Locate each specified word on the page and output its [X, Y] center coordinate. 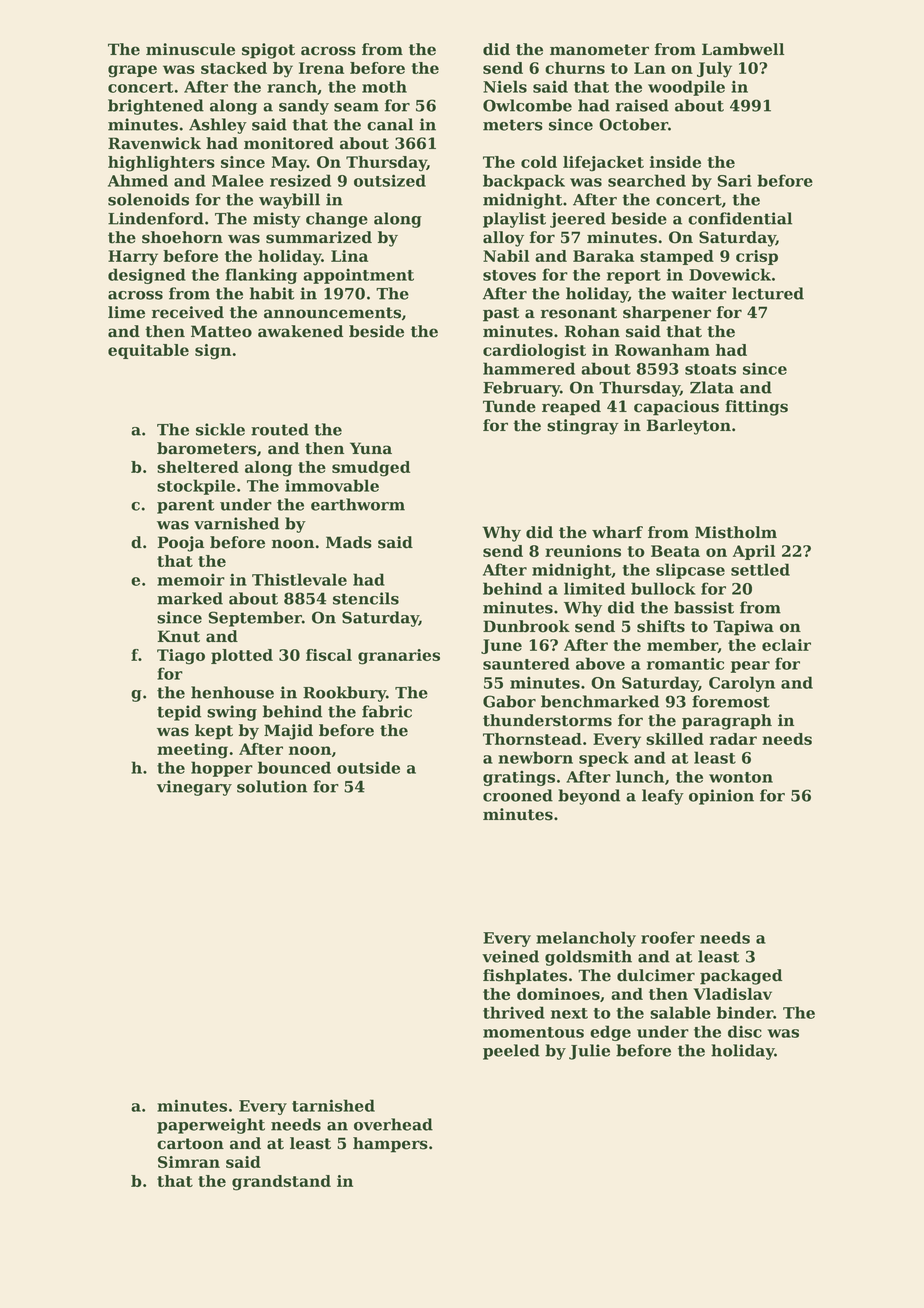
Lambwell [743, 49]
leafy [663, 797]
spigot [268, 51]
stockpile [196, 487]
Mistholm [736, 532]
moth [384, 86]
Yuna [371, 448]
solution [272, 786]
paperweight [211, 1126]
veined [510, 956]
